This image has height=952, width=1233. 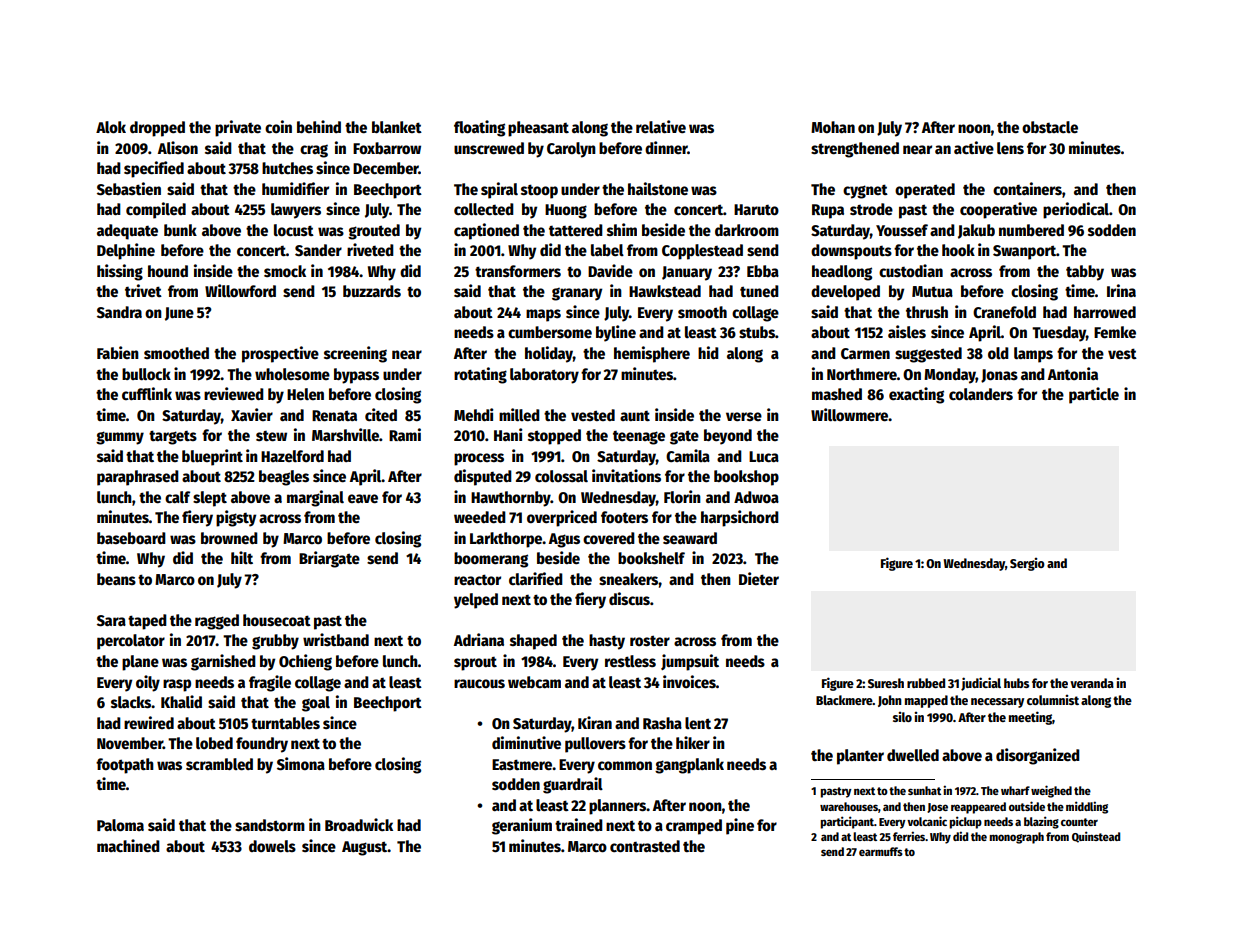 What do you see at coordinates (397, 127) in the image?
I see `blanket` at bounding box center [397, 127].
